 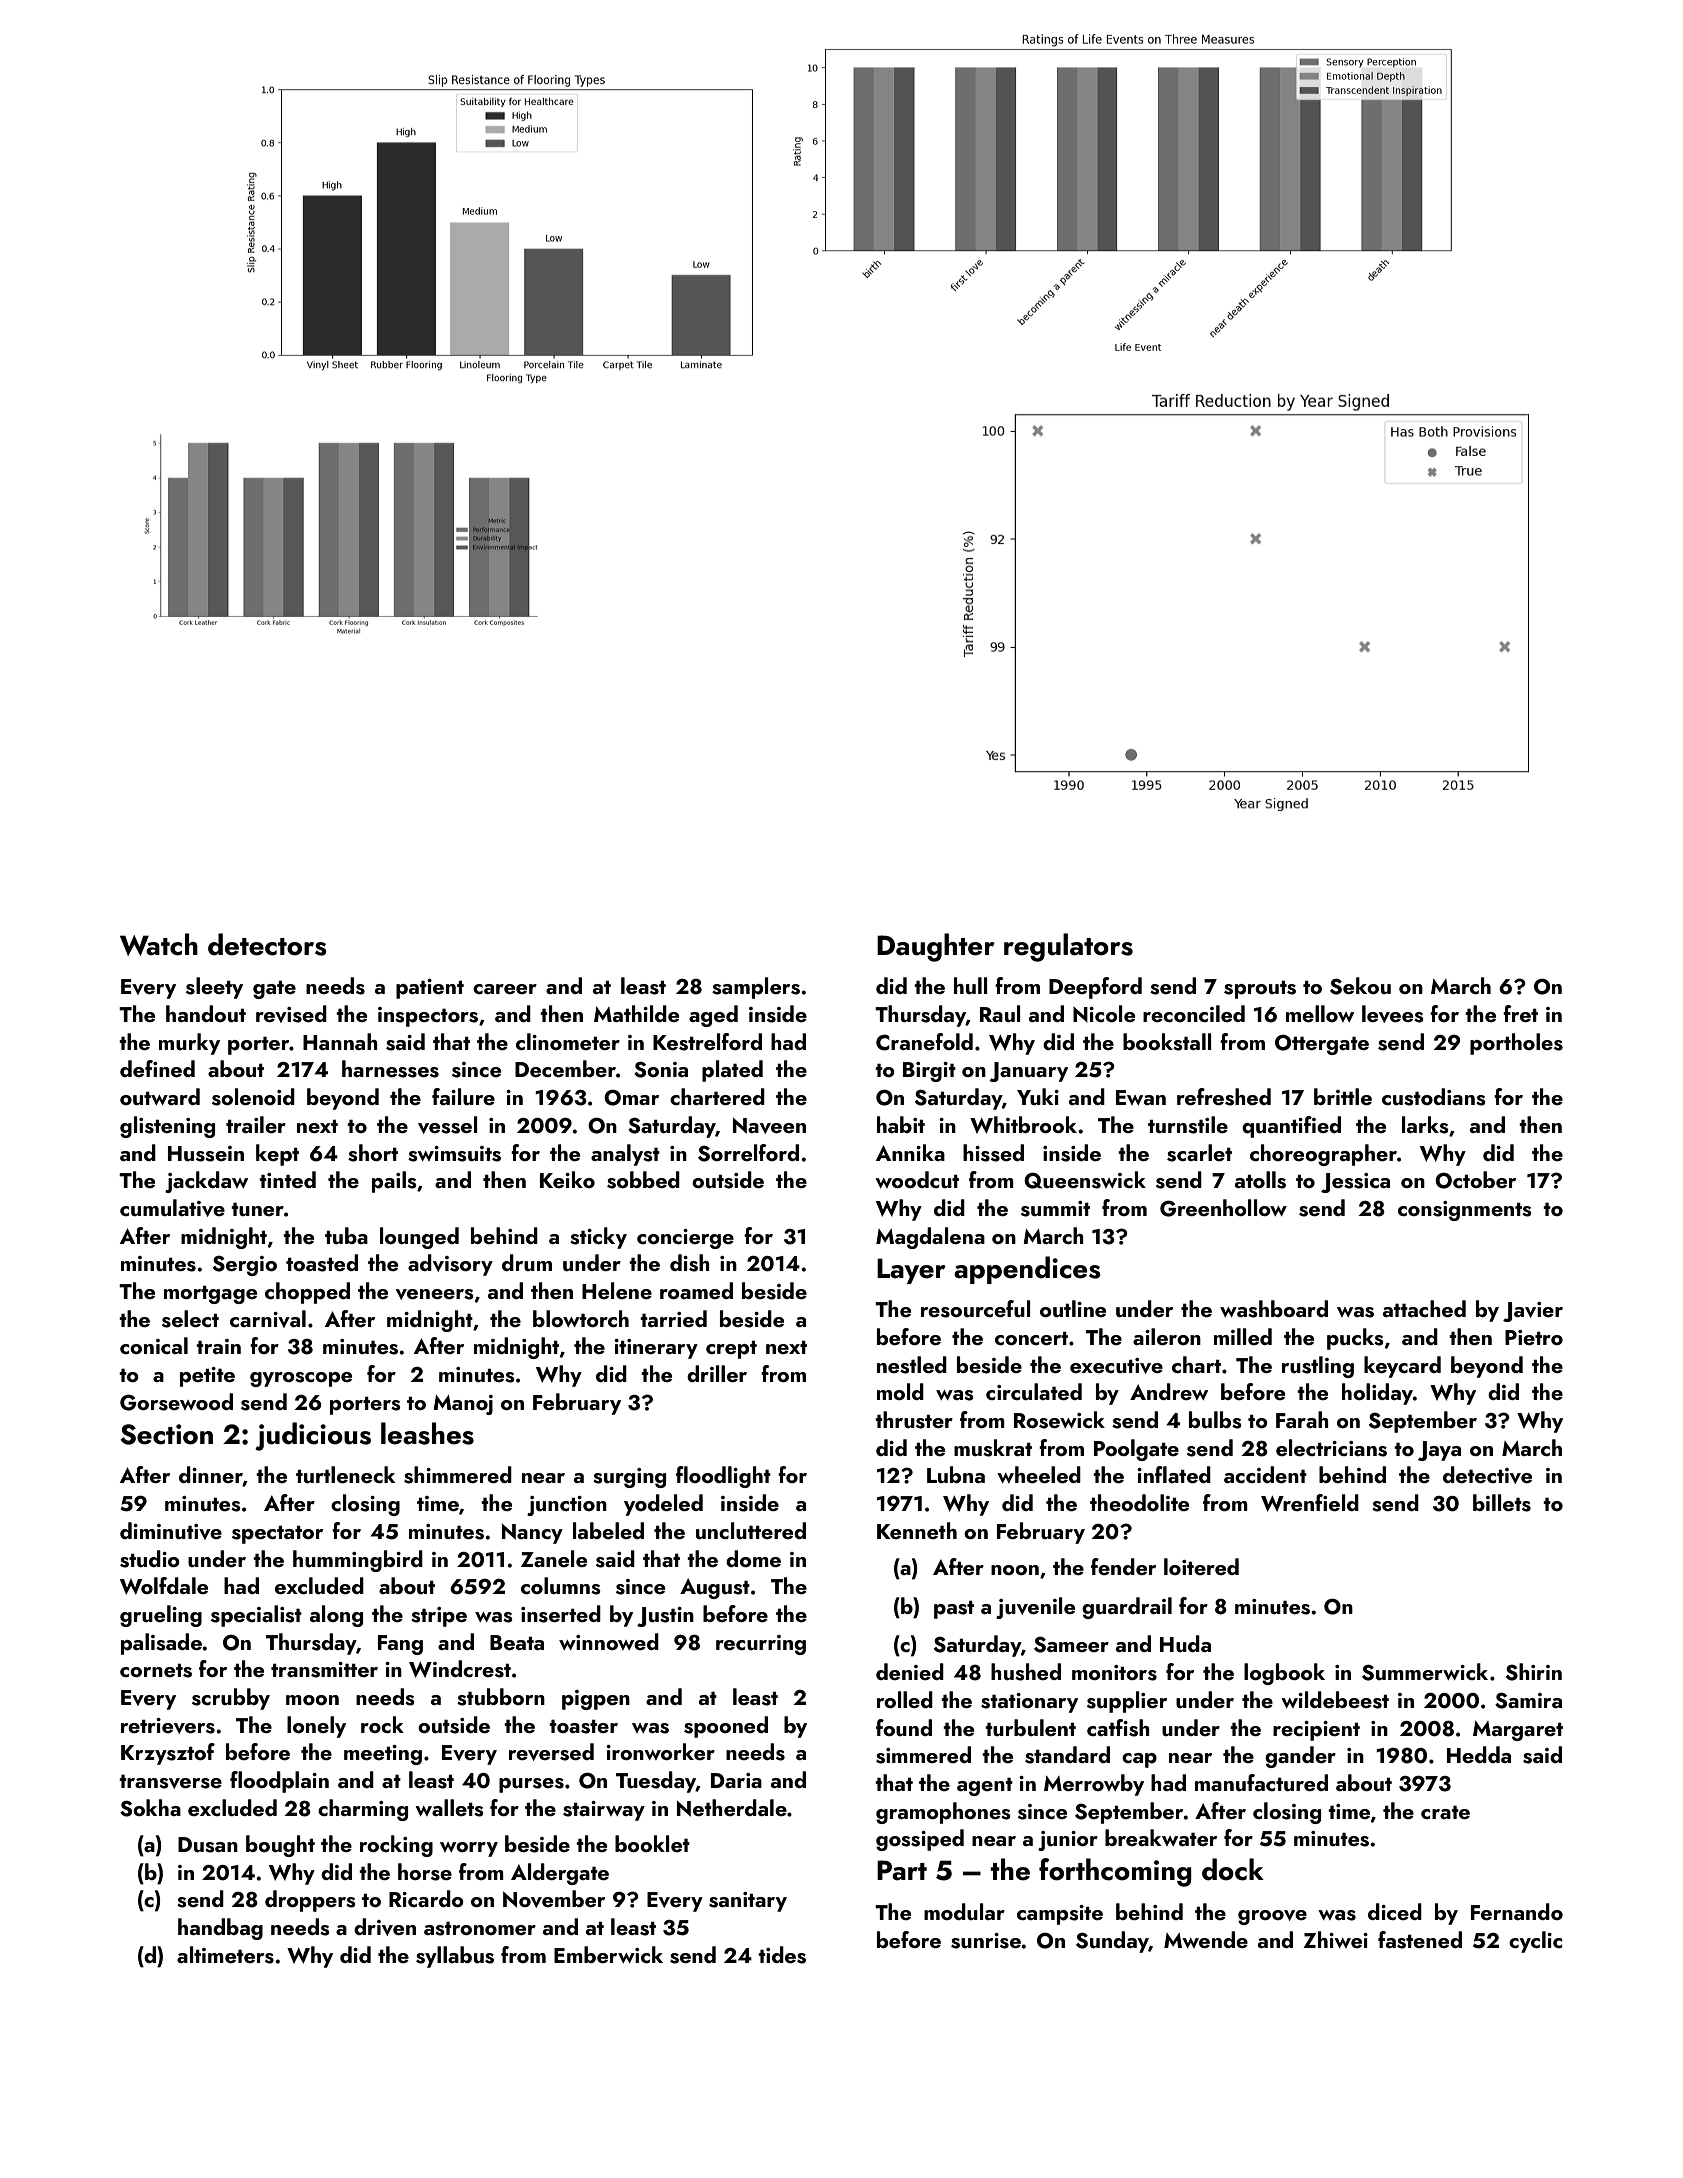 I want to click on Daughter, so click(x=936, y=947).
